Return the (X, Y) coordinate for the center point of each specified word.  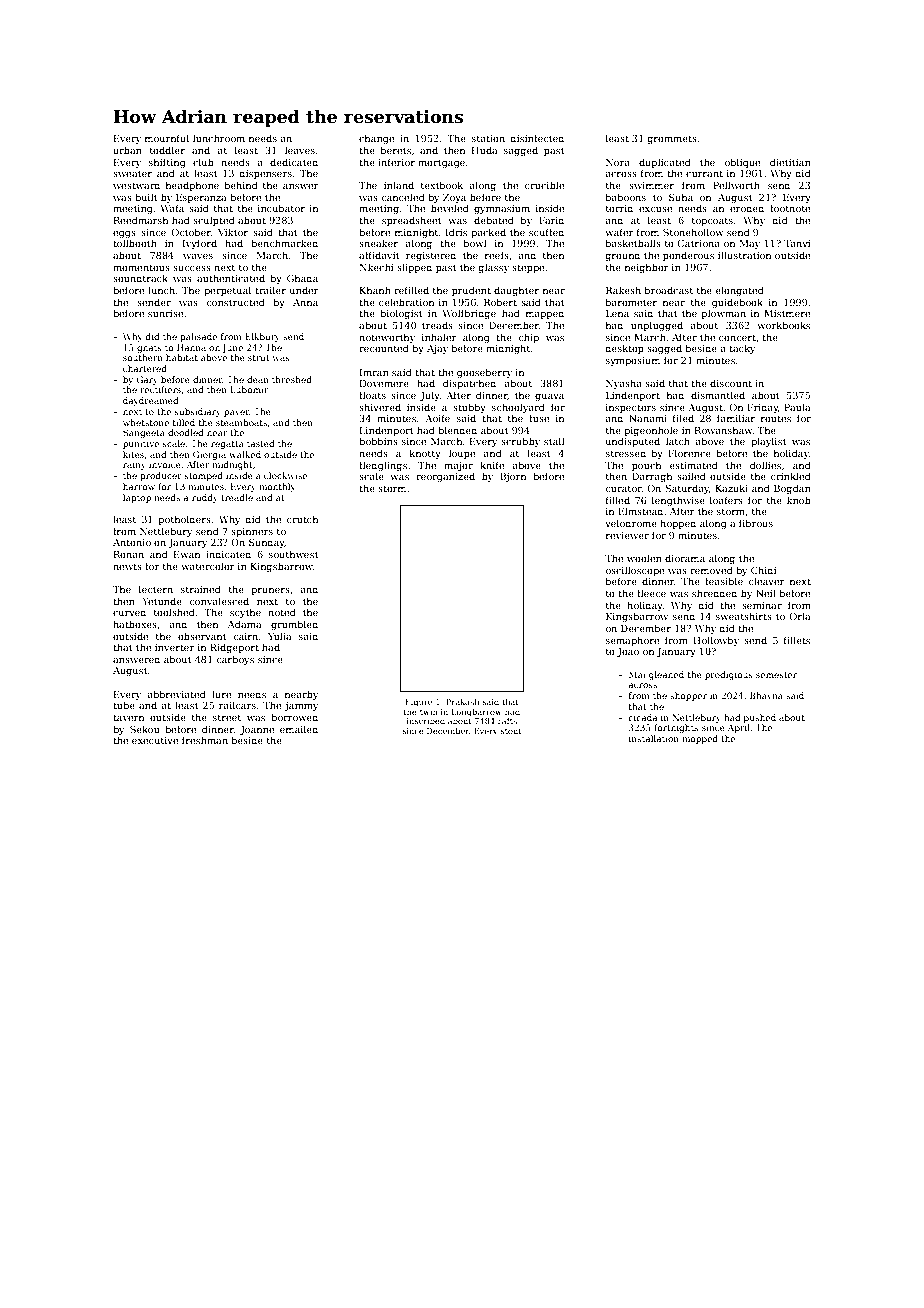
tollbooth (135, 243)
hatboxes (135, 624)
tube (124, 705)
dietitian (790, 162)
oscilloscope (634, 571)
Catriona (699, 243)
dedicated (294, 162)
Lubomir (249, 389)
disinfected (537, 138)
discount (731, 383)
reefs (497, 255)
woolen (644, 558)
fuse (539, 418)
